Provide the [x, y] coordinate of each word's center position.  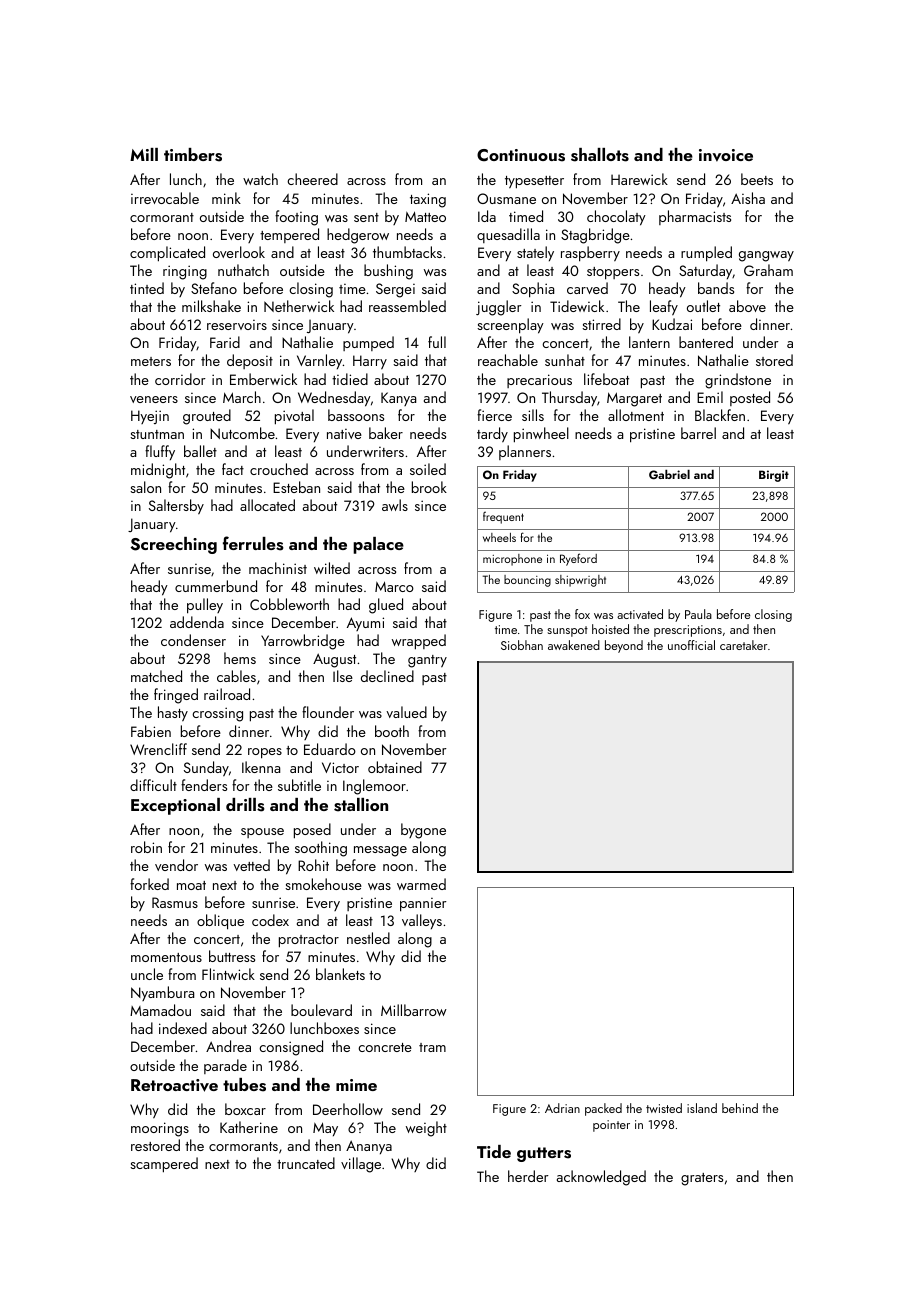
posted [750, 398]
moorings [160, 1129]
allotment [636, 415]
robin [146, 847]
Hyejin [150, 417]
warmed [421, 884]
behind [740, 1108]
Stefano [214, 288]
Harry [370, 362]
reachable [508, 360]
